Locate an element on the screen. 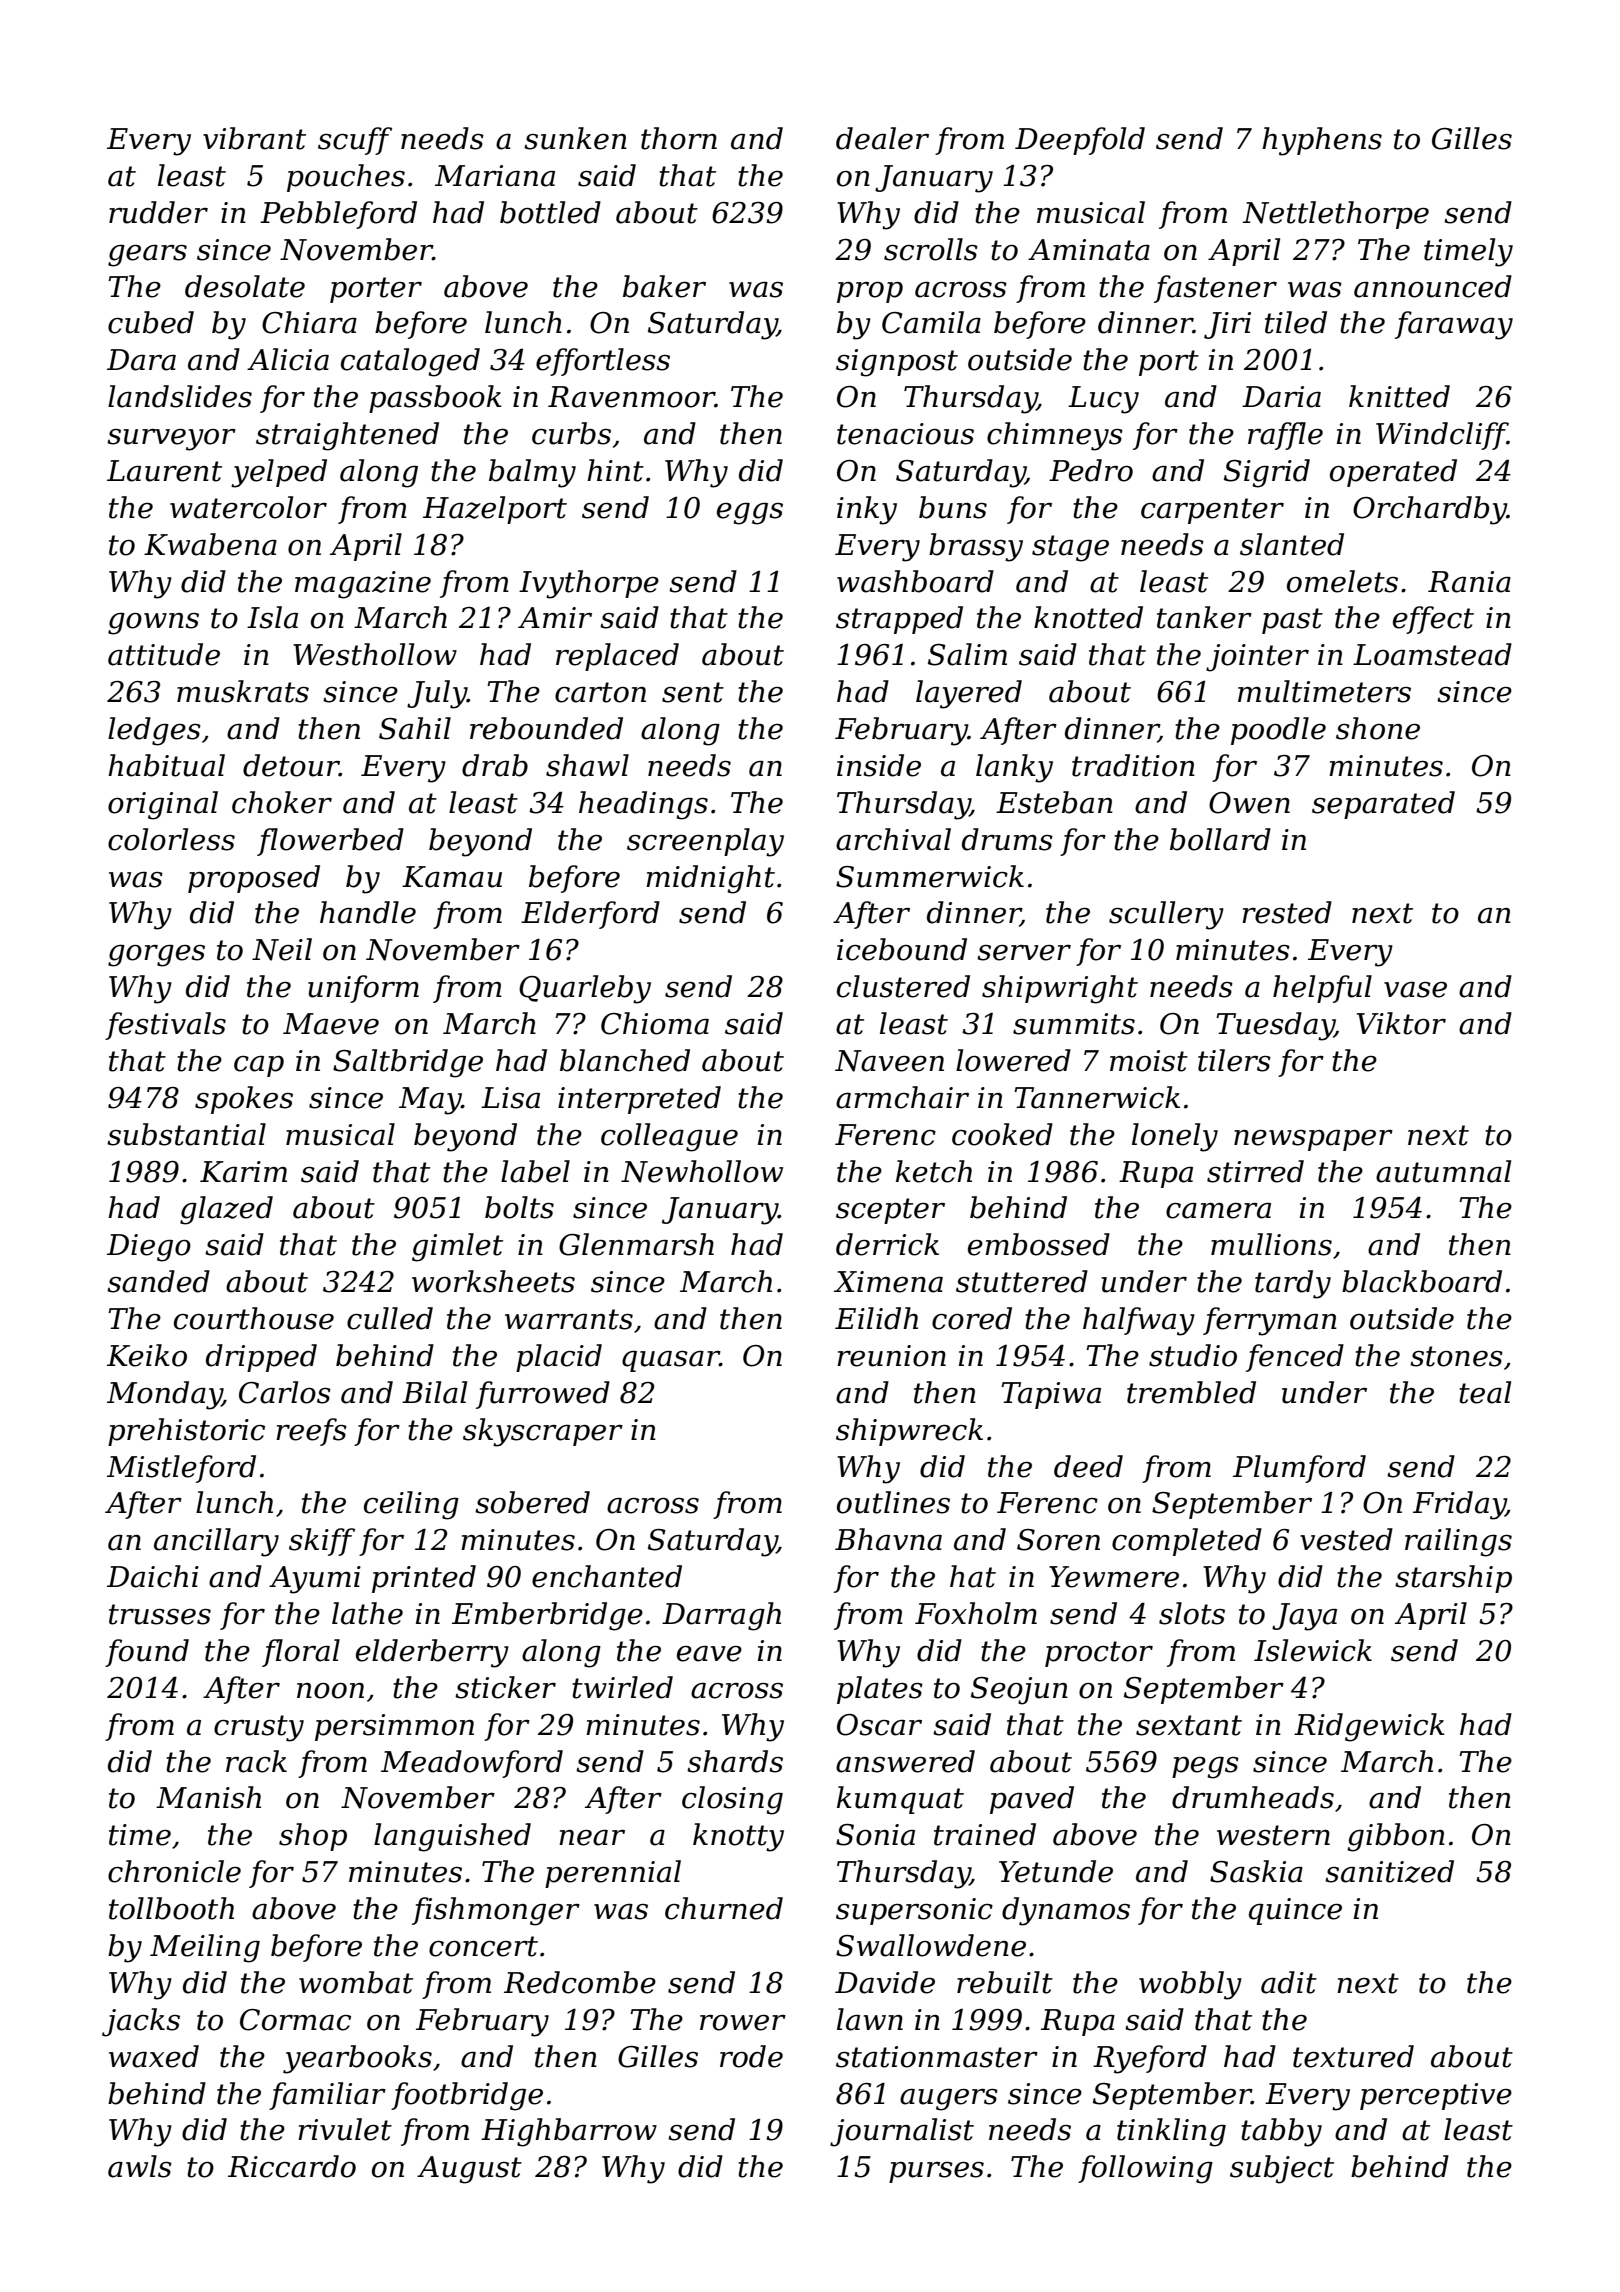 The width and height of the screenshot is (1620, 2292). baker is located at coordinates (664, 286).
